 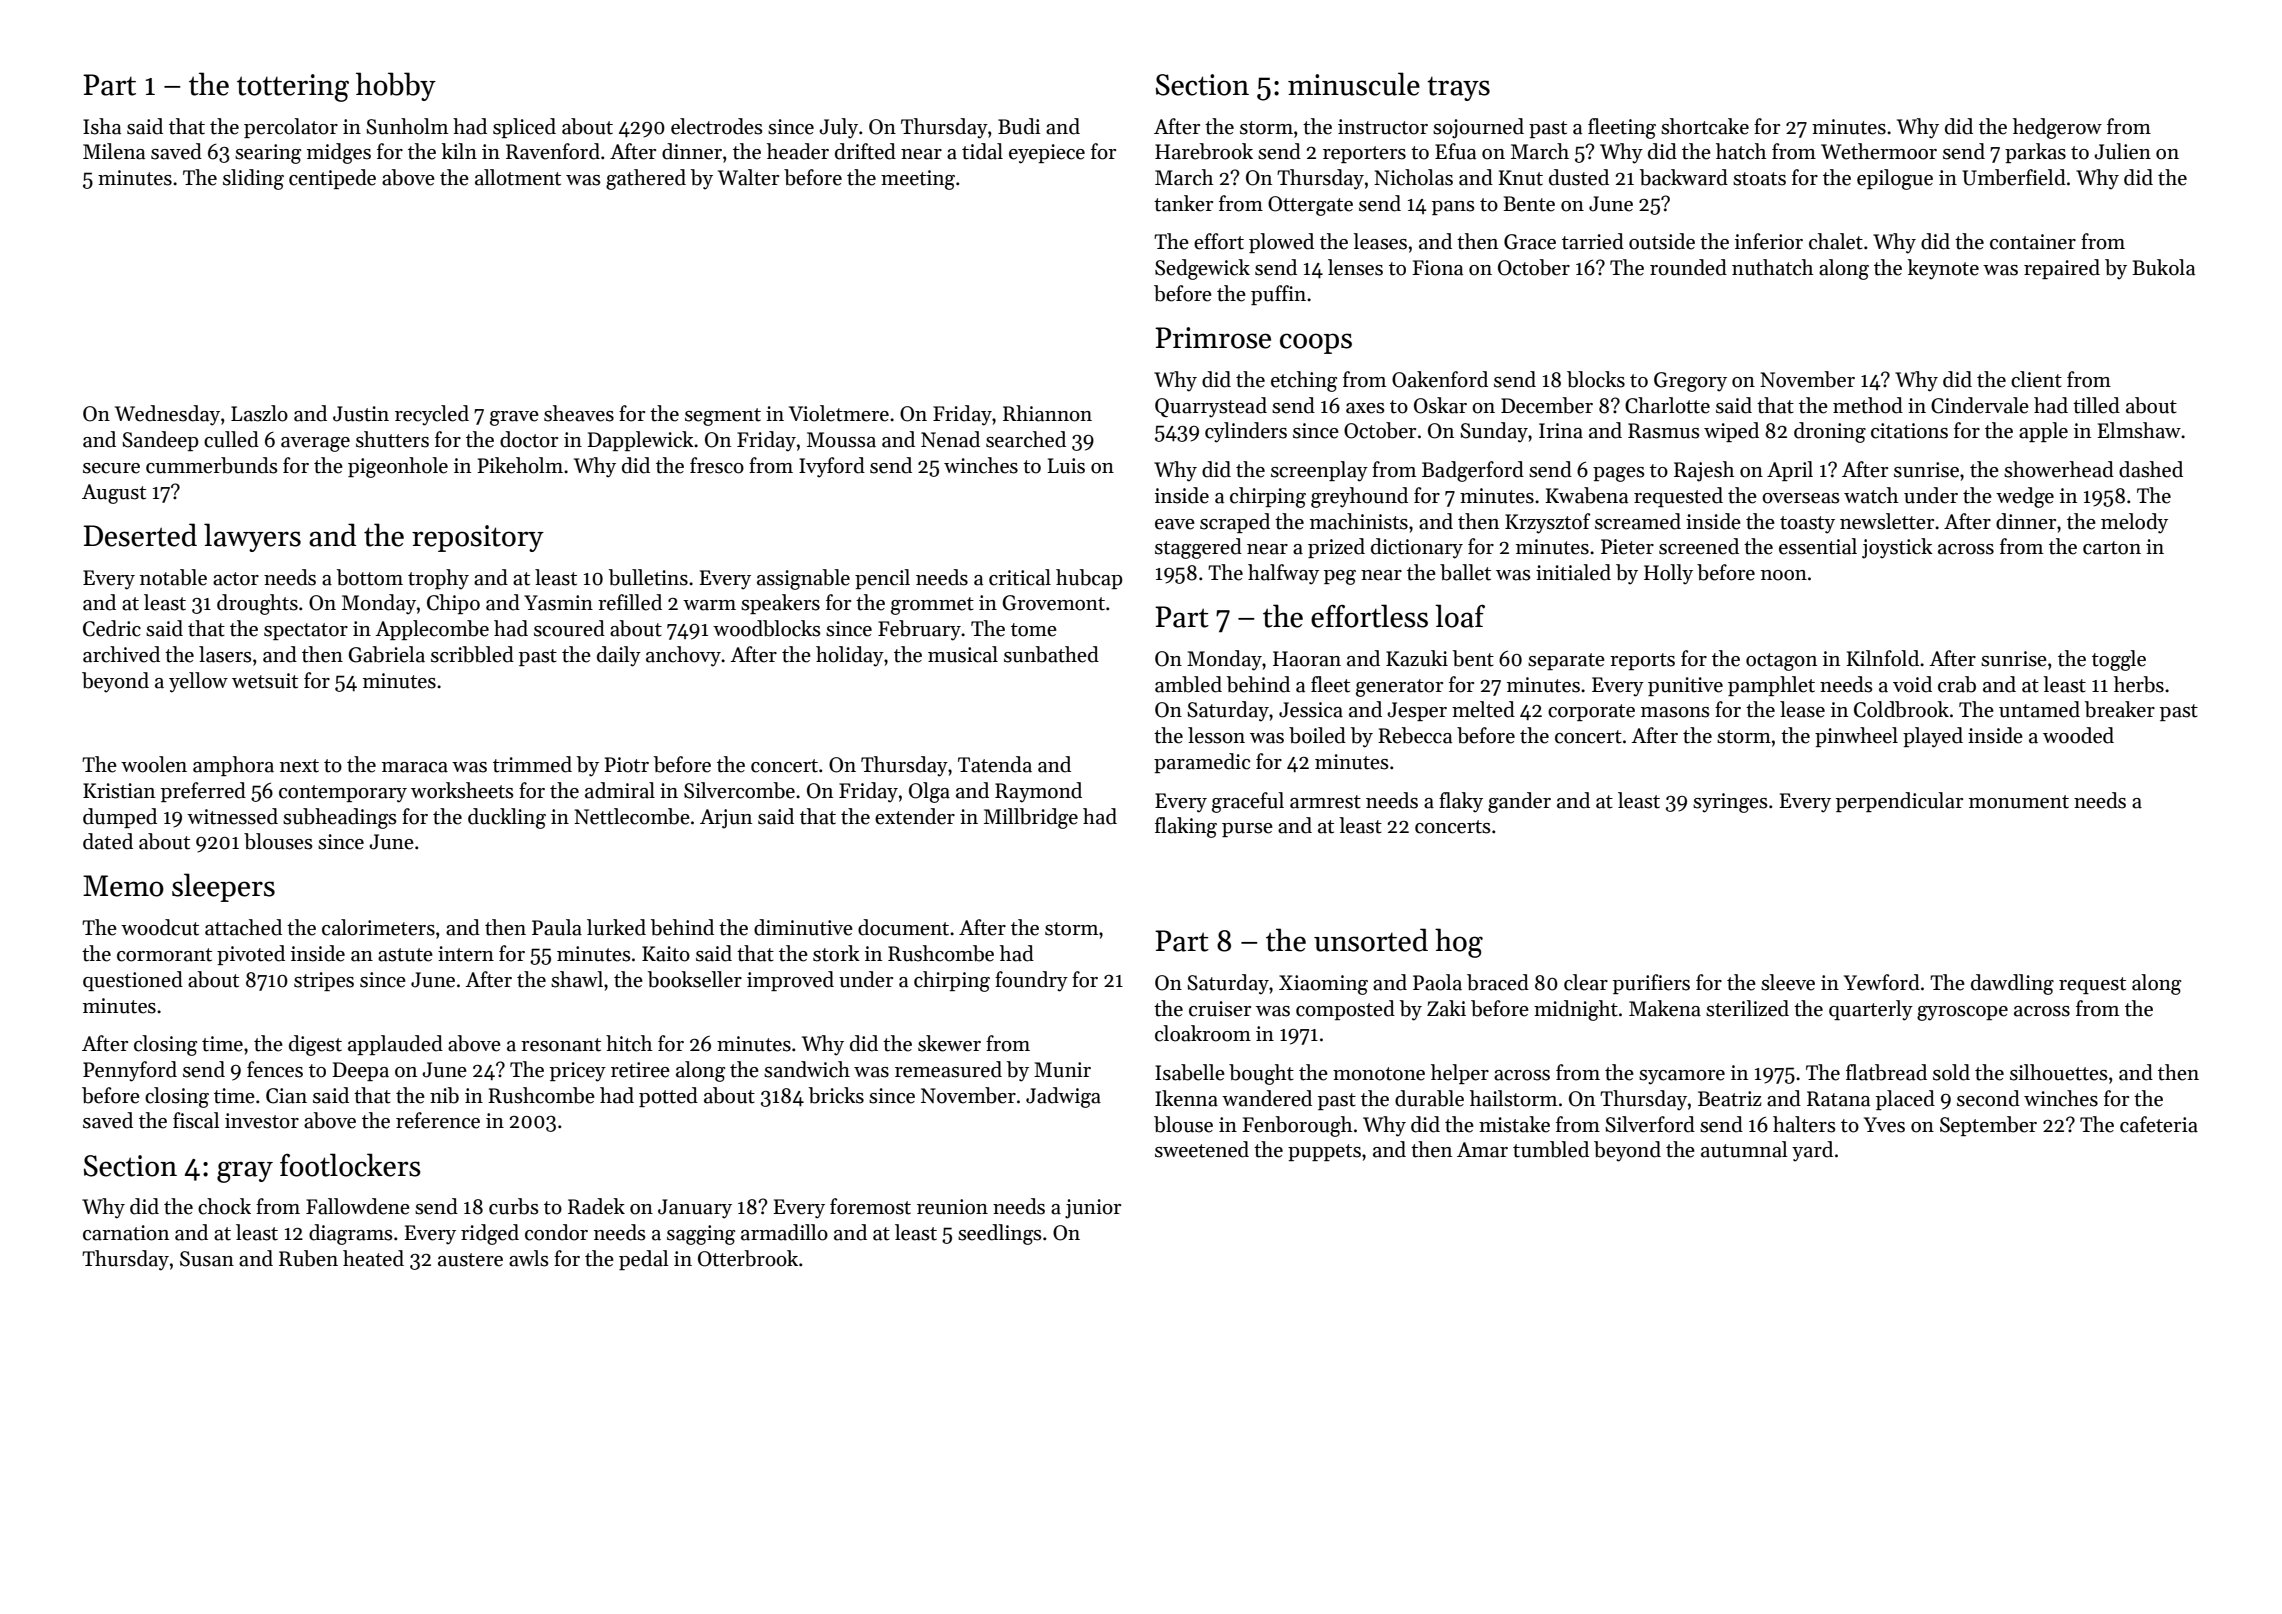 I want to click on toggle, so click(x=2119, y=660).
